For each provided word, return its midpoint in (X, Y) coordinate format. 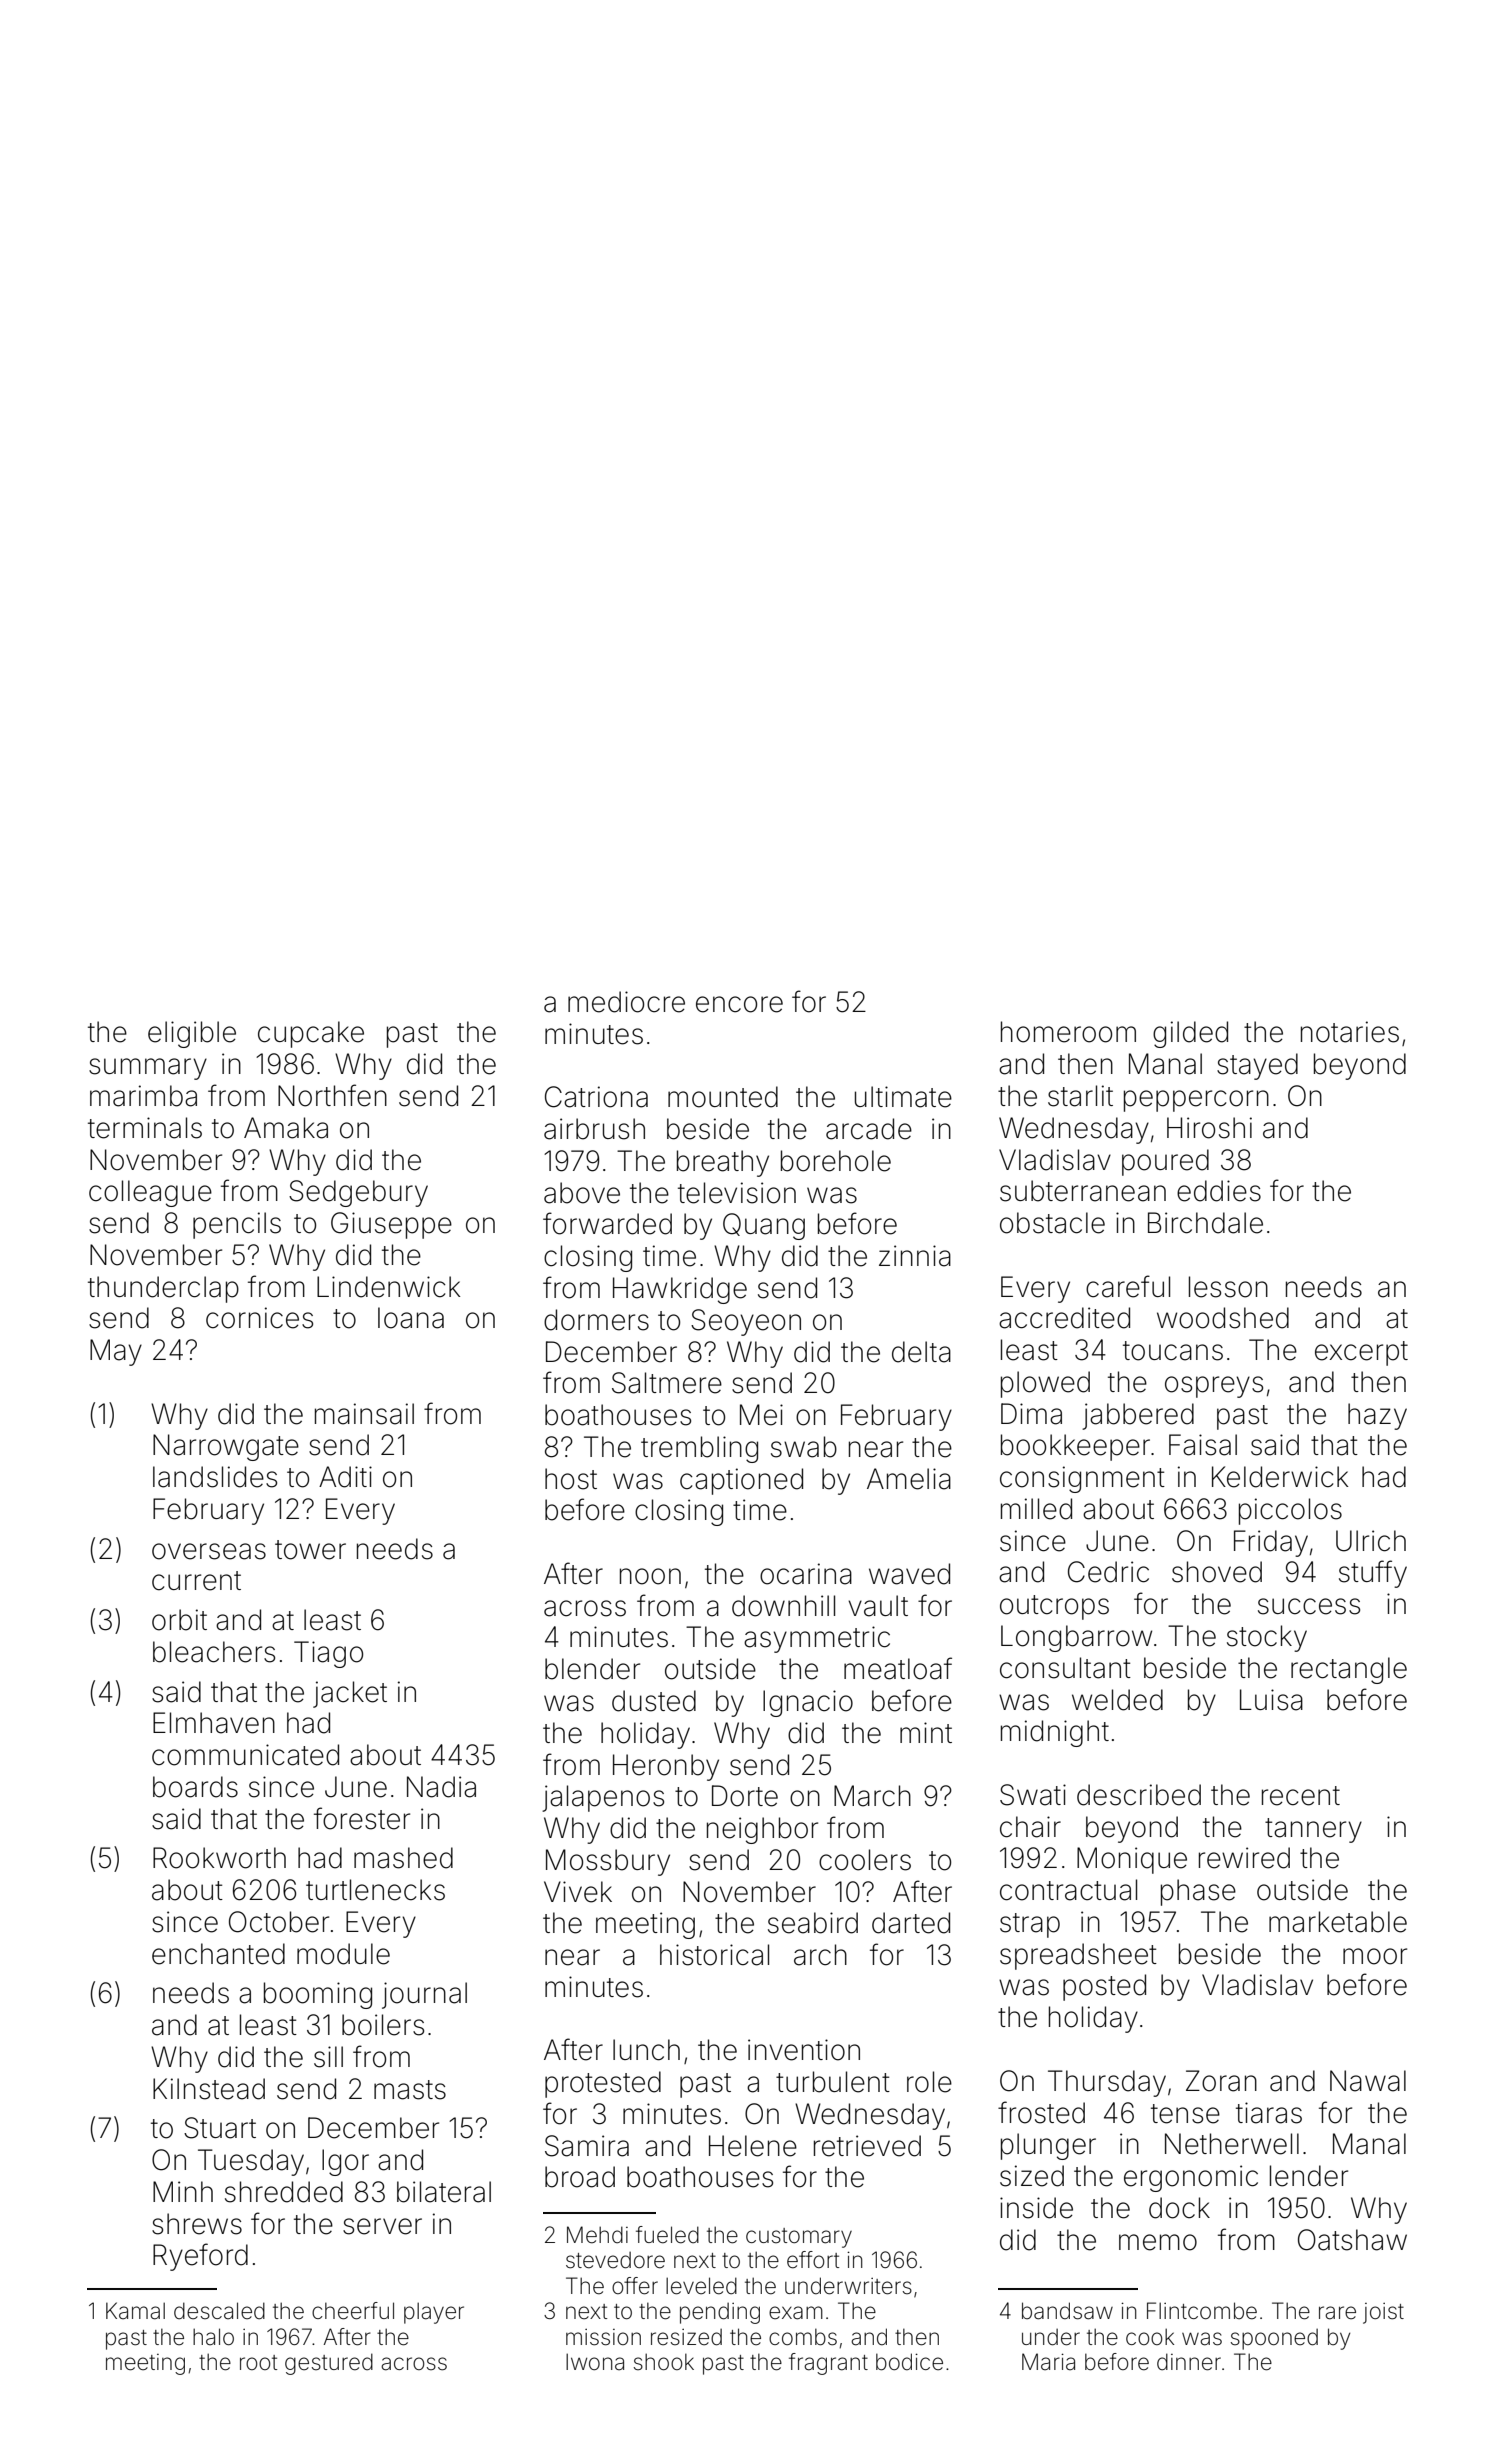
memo (1158, 2242)
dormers (596, 1320)
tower (310, 1550)
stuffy (1373, 1574)
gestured (329, 2364)
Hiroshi (1209, 1128)
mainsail (364, 1414)
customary (799, 2238)
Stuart (220, 2128)
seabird (813, 1923)
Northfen (332, 1095)
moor (1375, 1956)
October (279, 1922)
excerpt (1361, 1353)
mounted (723, 1097)
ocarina (806, 1574)
